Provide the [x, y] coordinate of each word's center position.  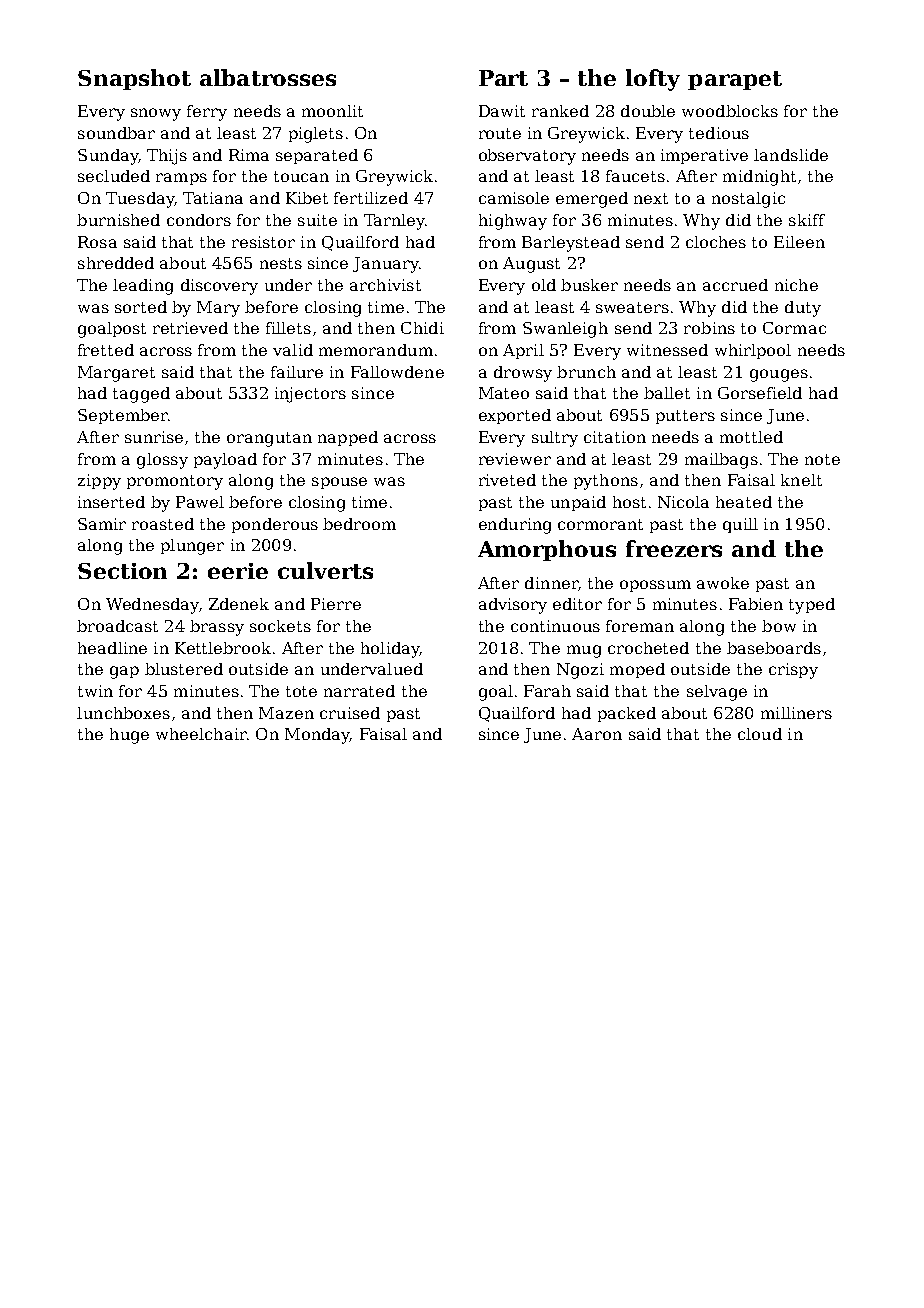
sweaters [632, 307]
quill [740, 525]
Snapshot [134, 79]
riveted [507, 480]
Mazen [286, 713]
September [123, 416]
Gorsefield [760, 393]
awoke [723, 583]
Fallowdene [397, 372]
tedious [719, 133]
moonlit [332, 111]
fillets [288, 328]
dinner [551, 583]
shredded [116, 263]
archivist [385, 285]
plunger [192, 547]
